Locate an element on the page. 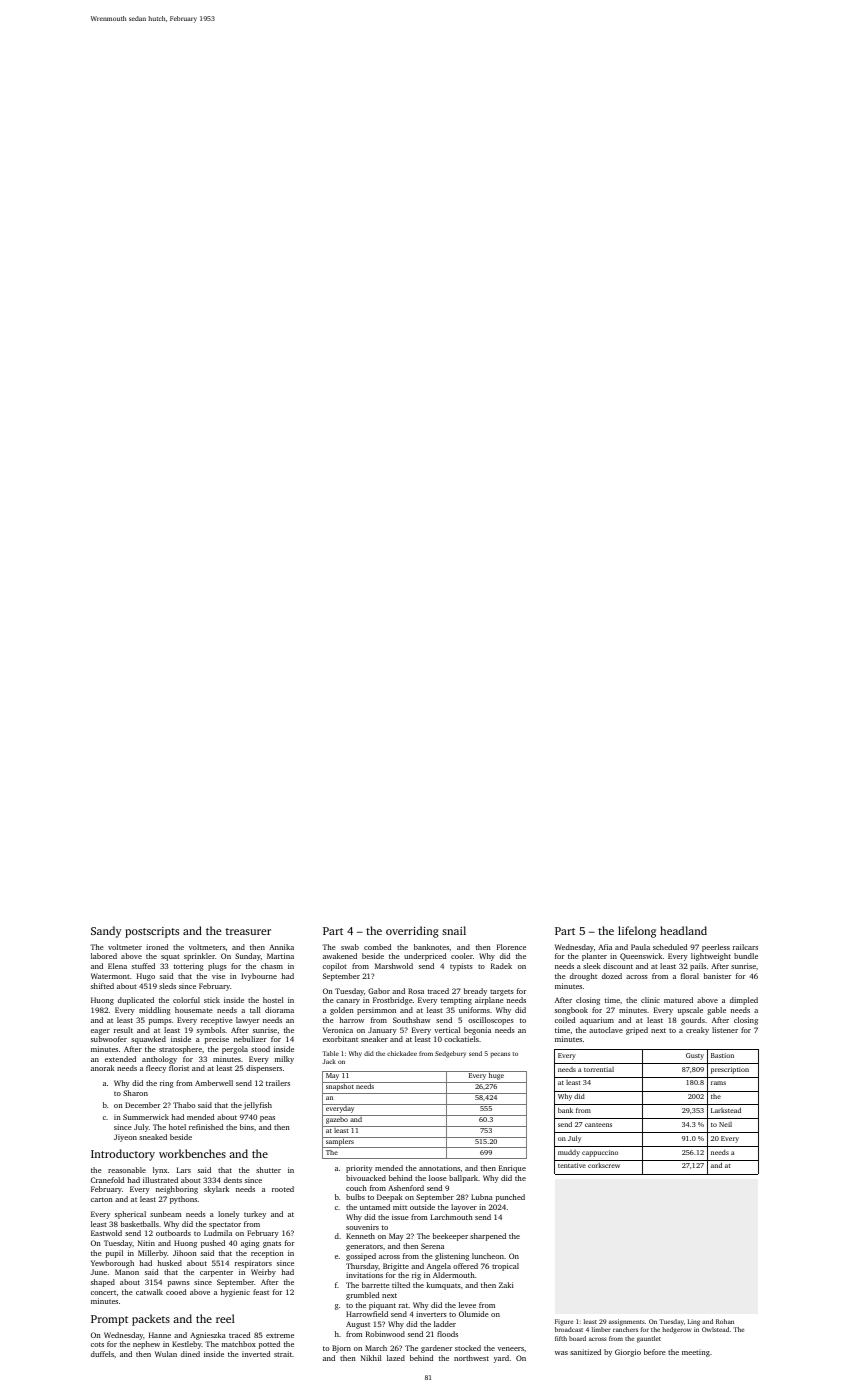 The image size is (849, 1400). Jack is located at coordinates (329, 1061).
